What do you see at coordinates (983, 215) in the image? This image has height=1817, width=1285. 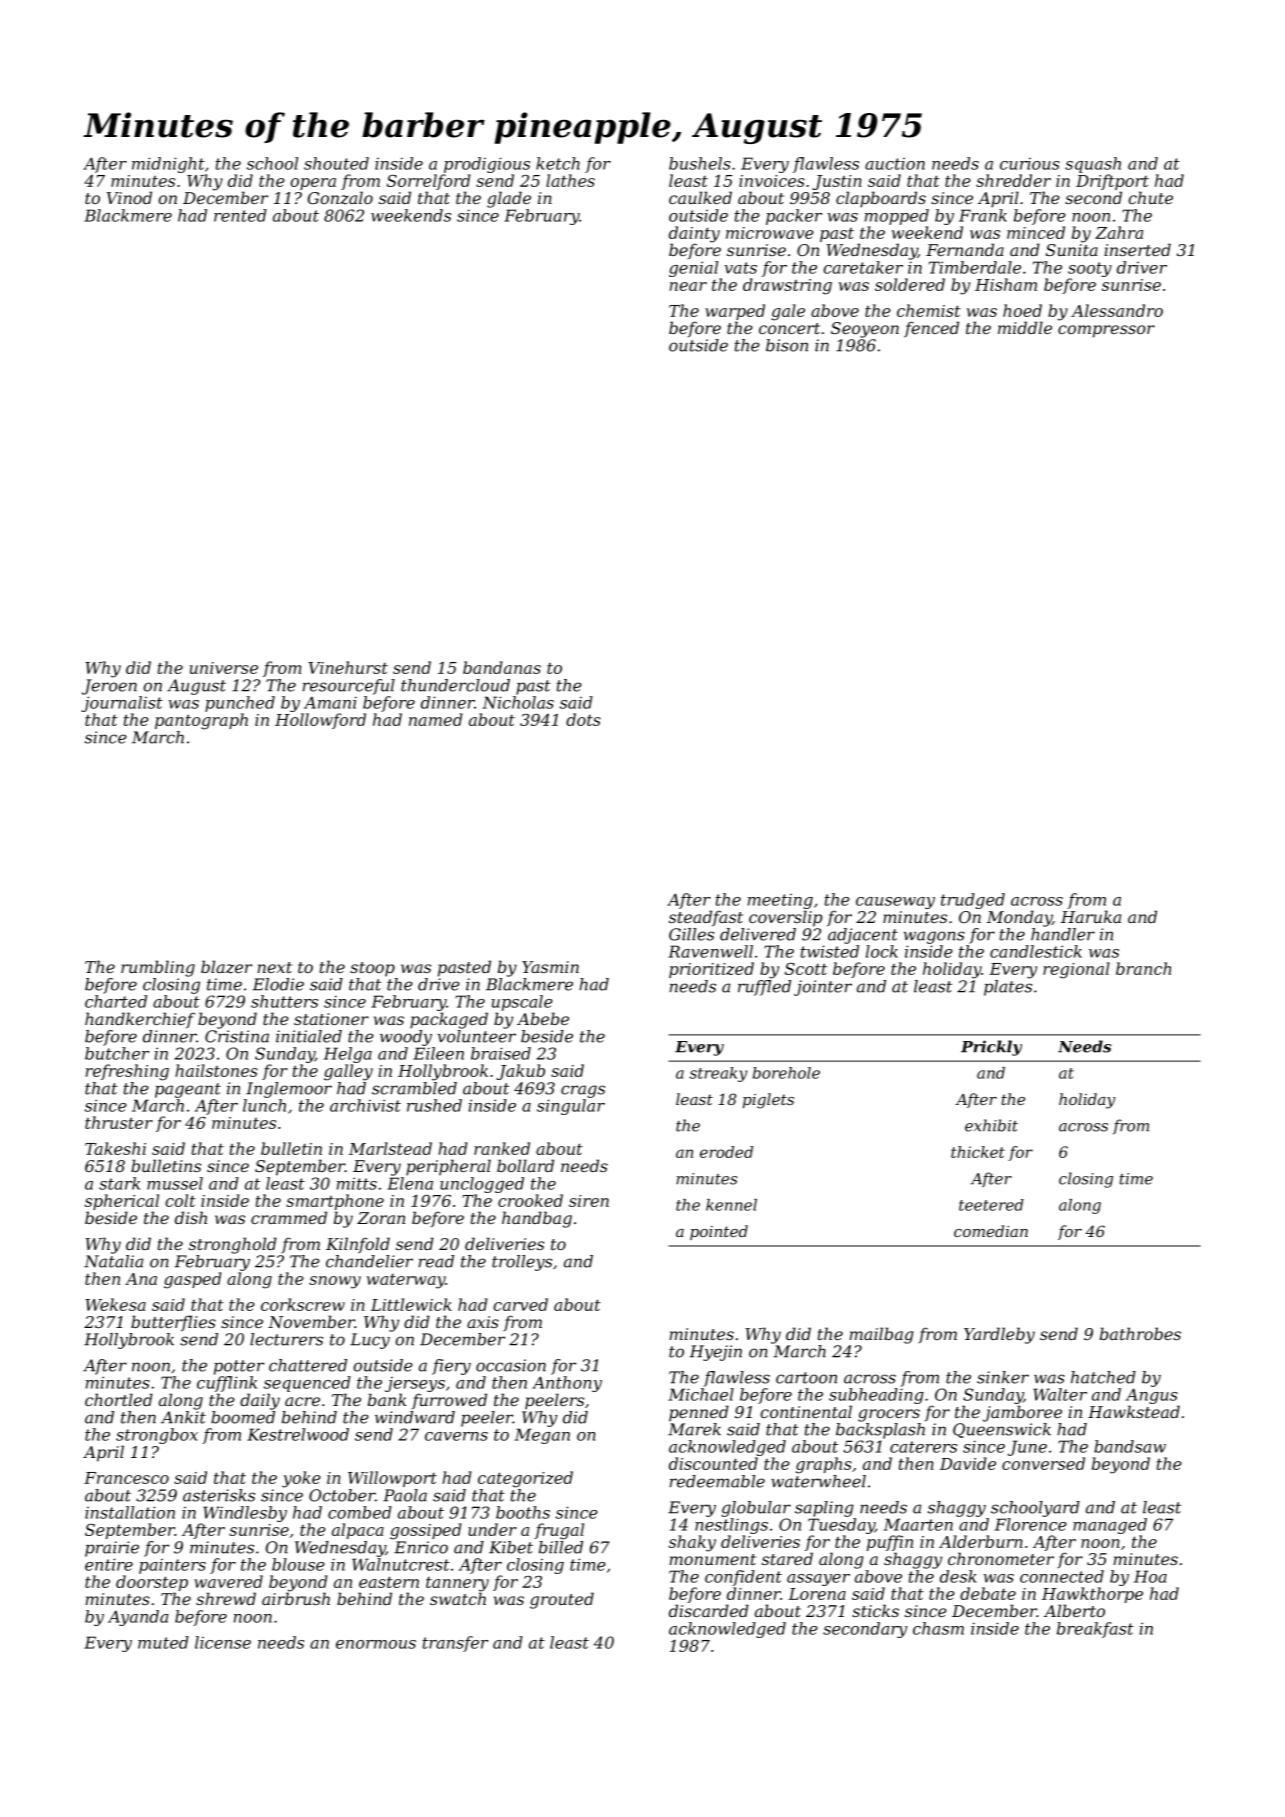 I see `Frank` at bounding box center [983, 215].
